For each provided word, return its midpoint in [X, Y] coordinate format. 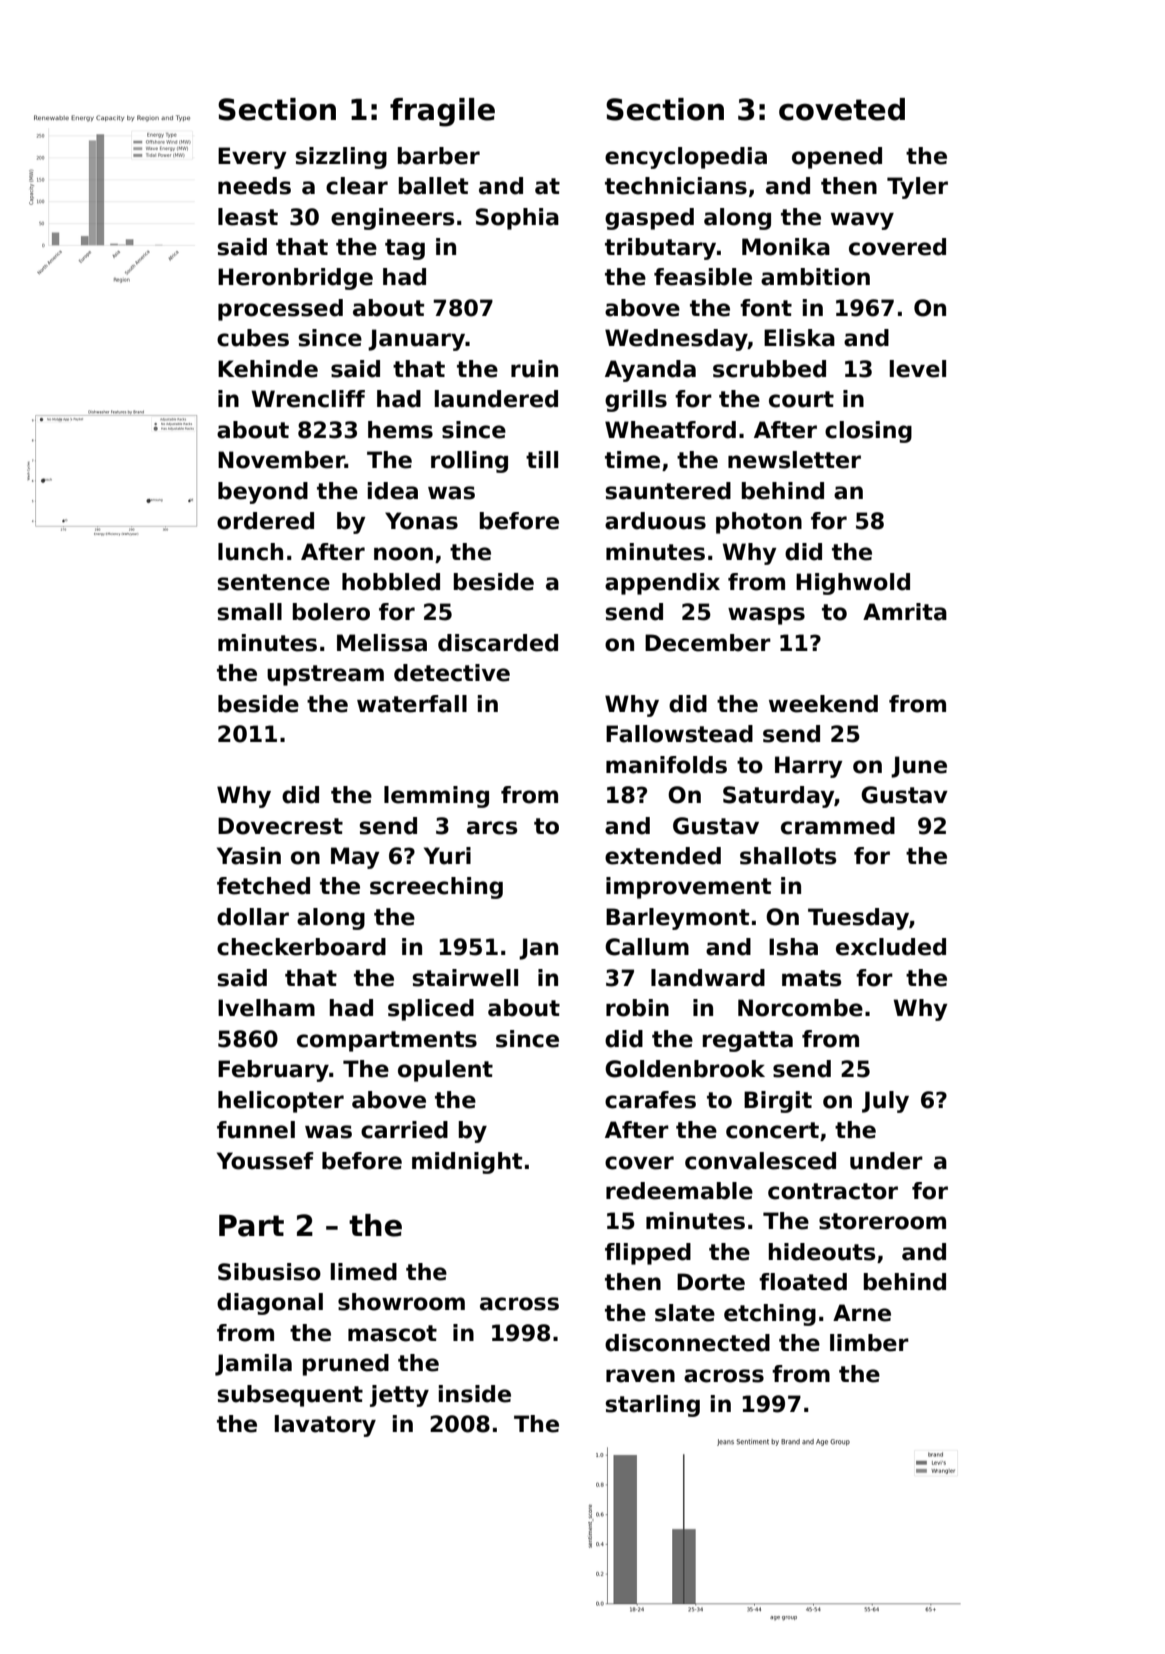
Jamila [253, 1365]
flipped [648, 1254]
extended [663, 856]
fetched [263, 886]
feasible [703, 277]
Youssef [265, 1161]
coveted [842, 109]
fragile [442, 112]
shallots [788, 856]
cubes [253, 338]
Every [252, 158]
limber [869, 1343]
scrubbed [769, 369]
